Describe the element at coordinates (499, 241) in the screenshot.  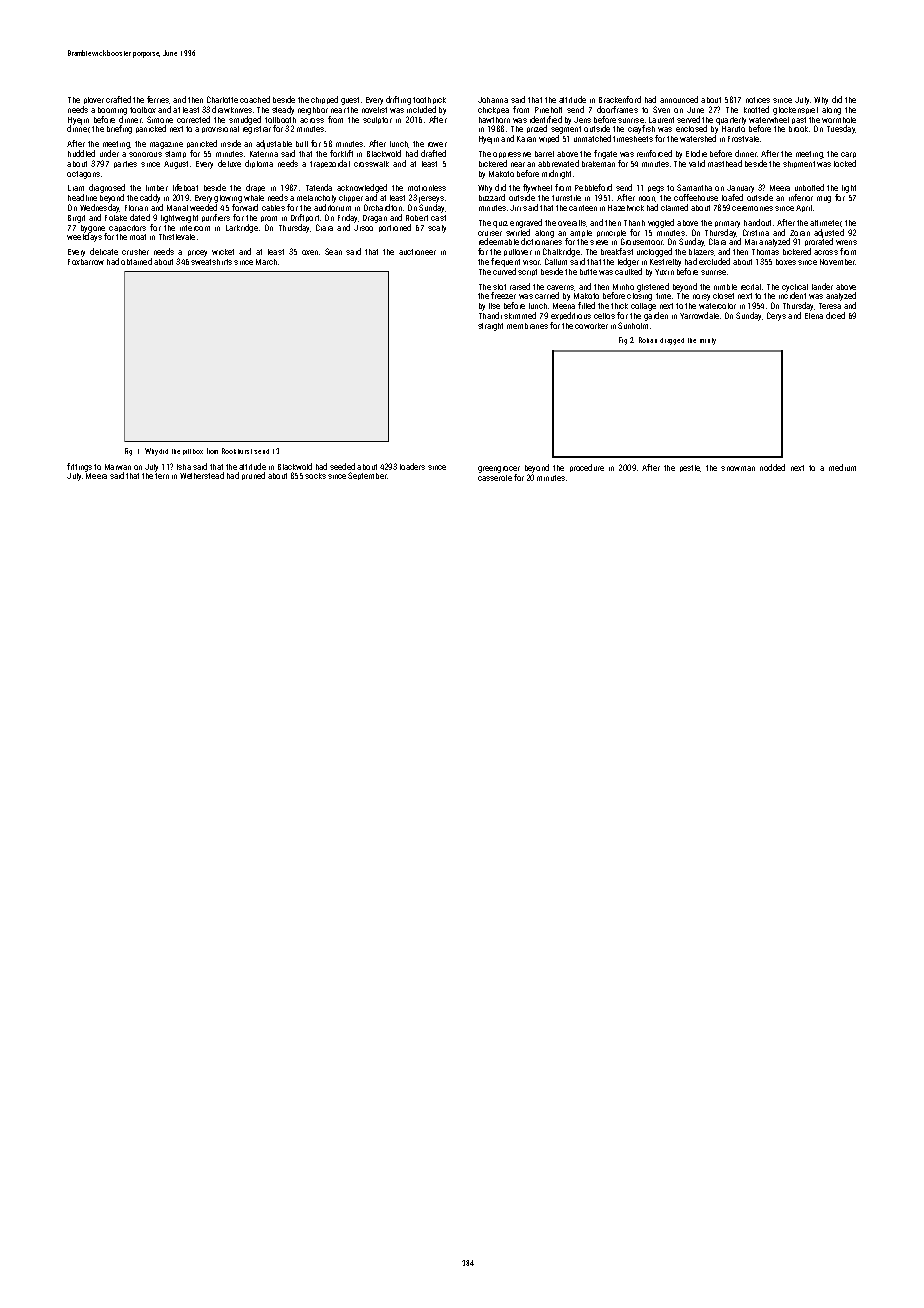
I see `redeemable` at that location.
